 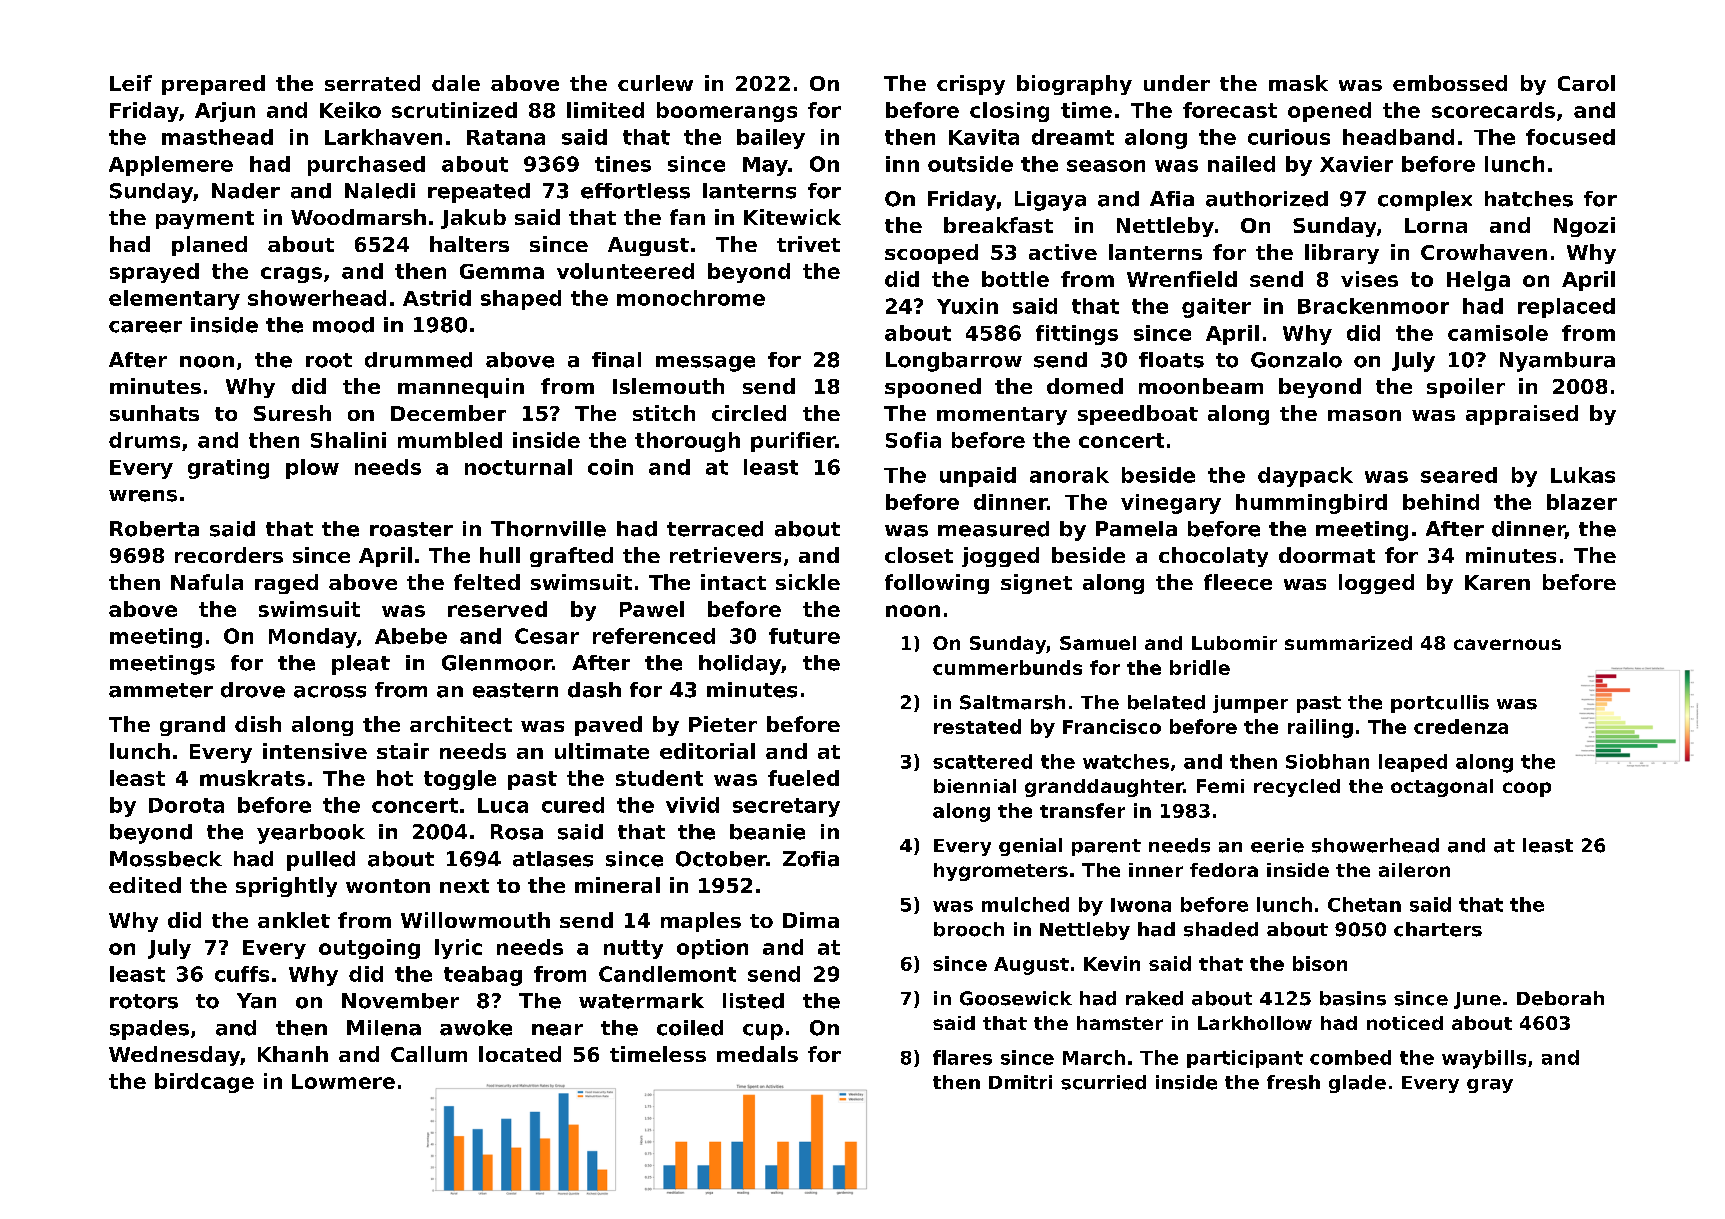 What do you see at coordinates (286, 887) in the screenshot?
I see `sprightly` at bounding box center [286, 887].
